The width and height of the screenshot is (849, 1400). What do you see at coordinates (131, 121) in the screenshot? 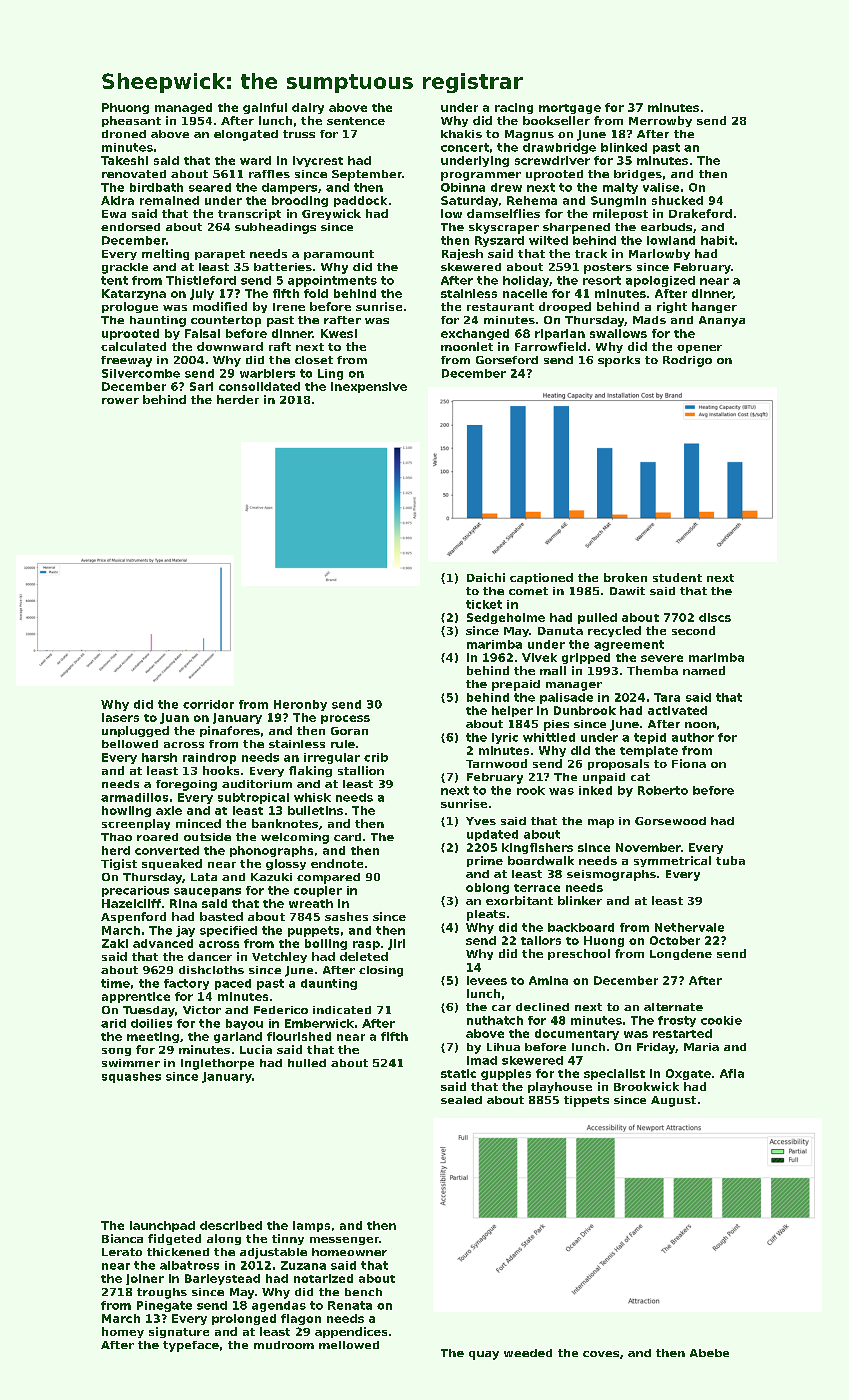
I see `pheasant` at bounding box center [131, 121].
